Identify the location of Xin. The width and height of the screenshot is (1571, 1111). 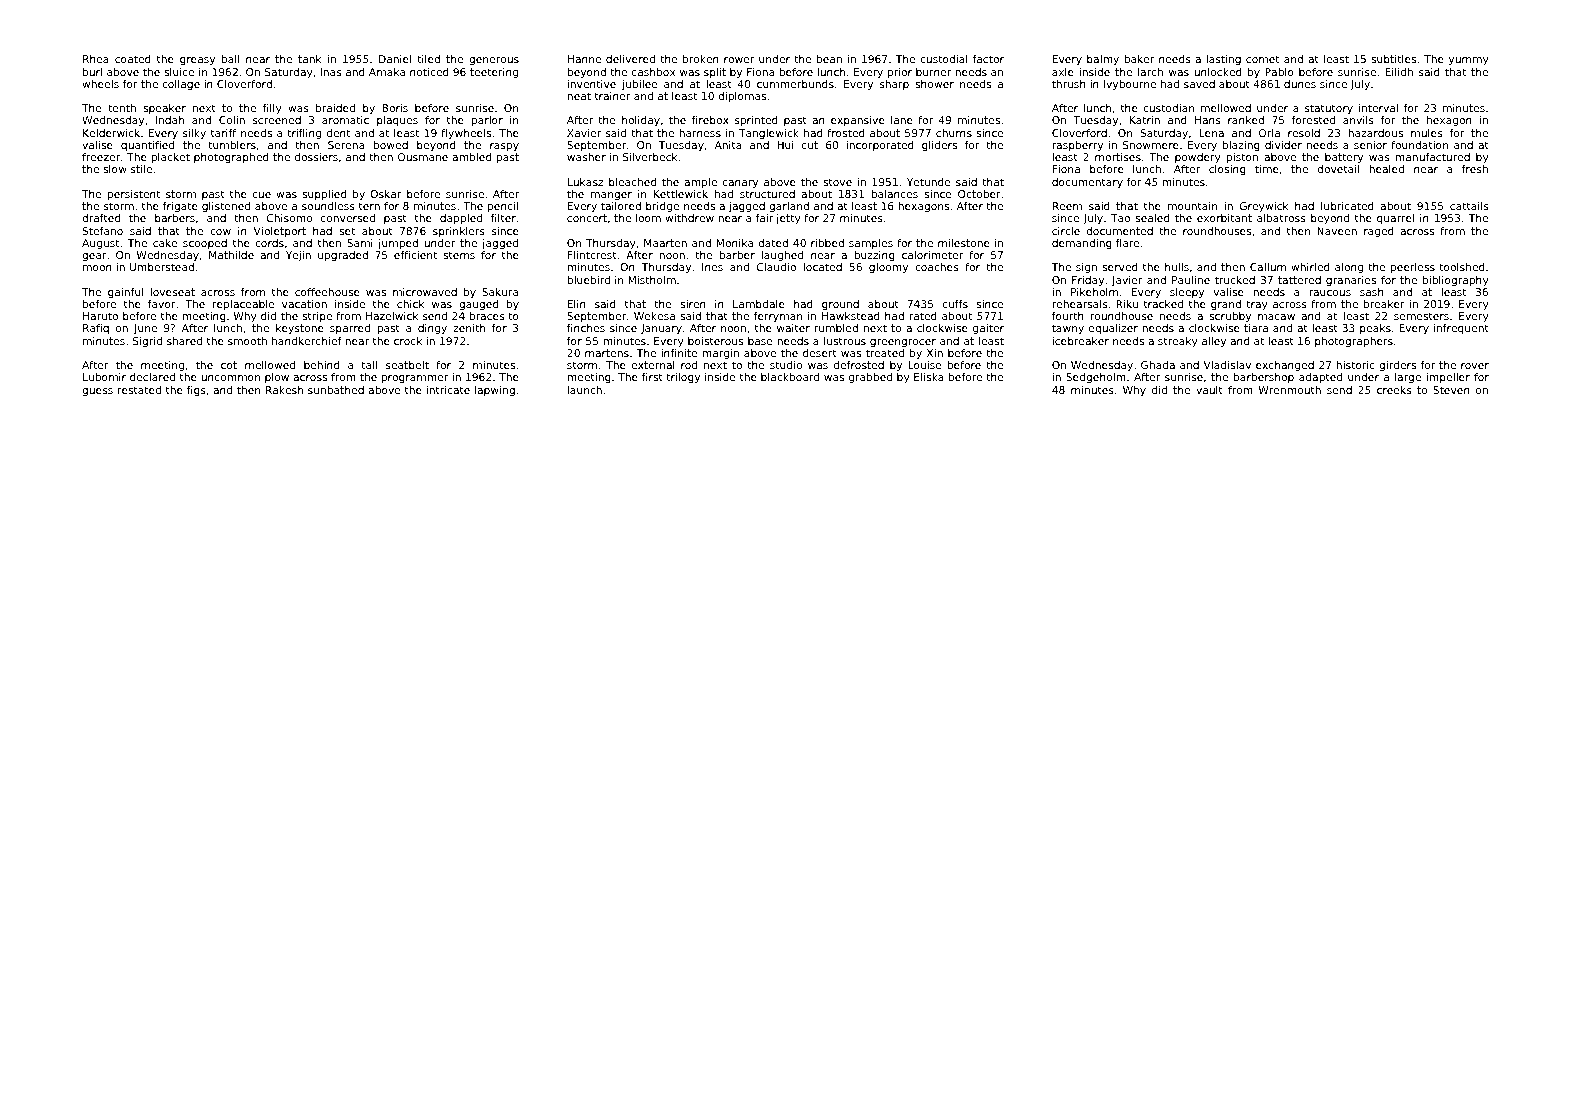
(935, 353).
